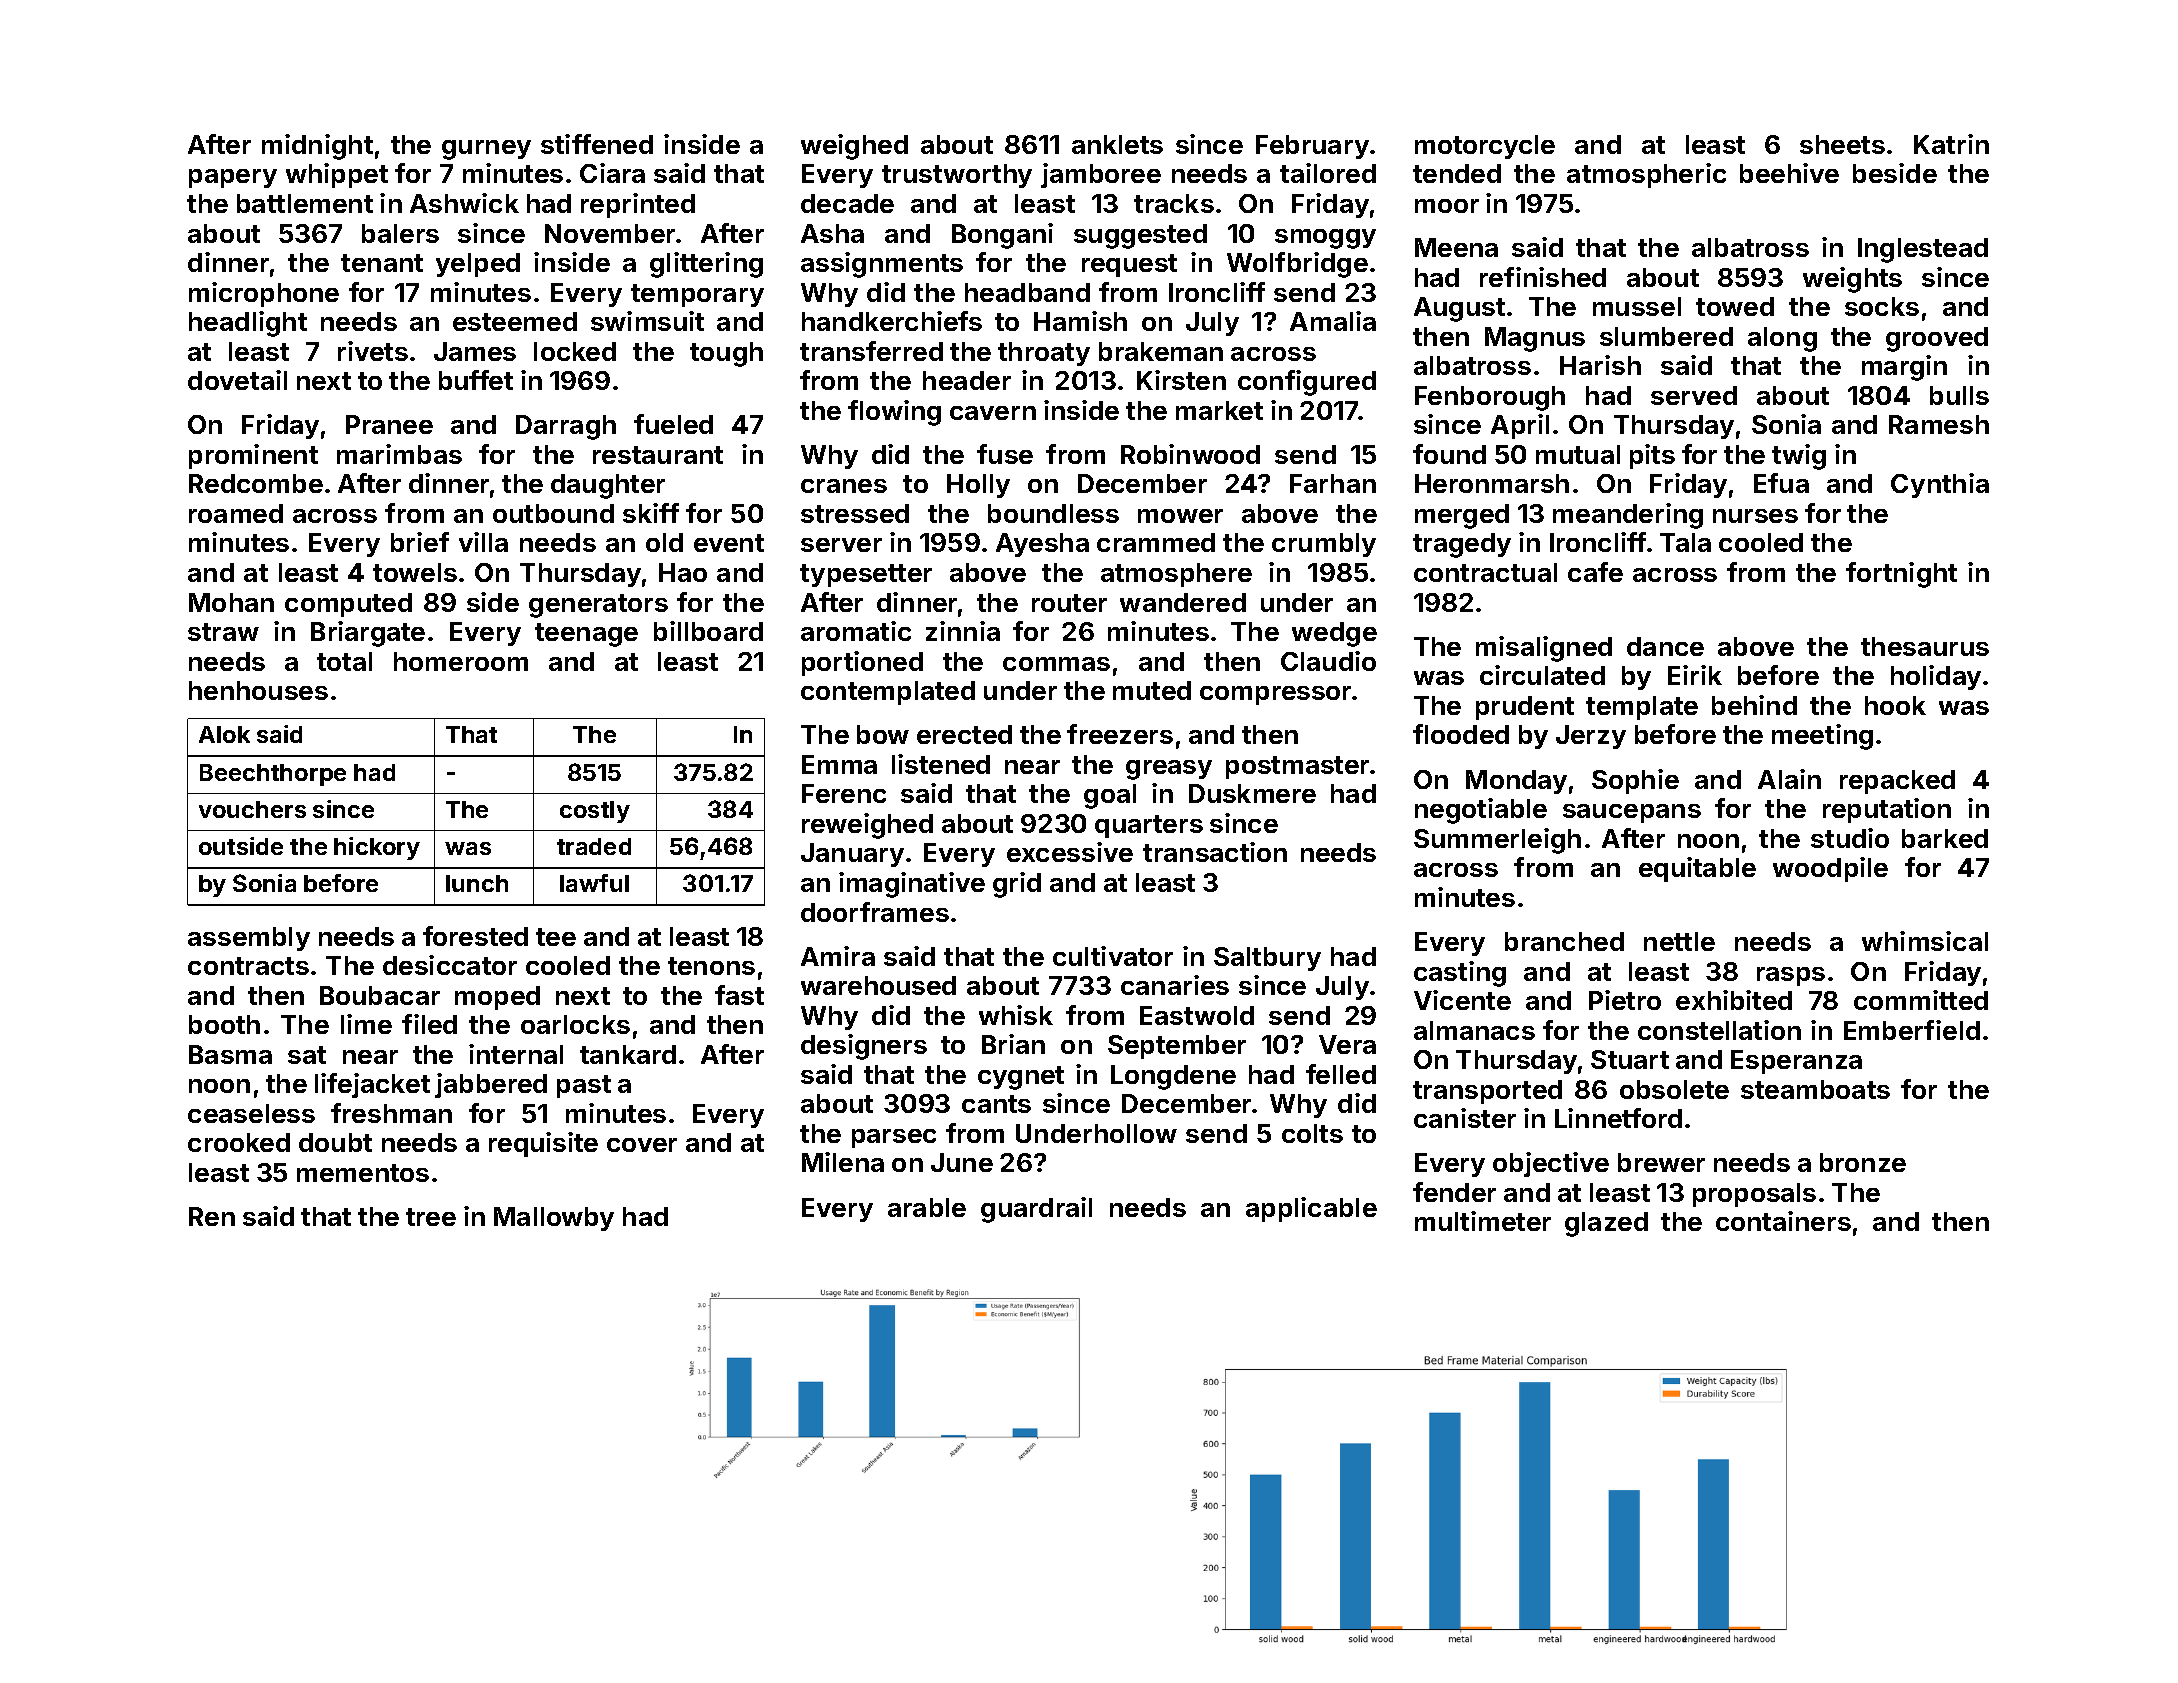 This screenshot has width=2178, height=1683. What do you see at coordinates (1005, 454) in the screenshot?
I see `fuse` at bounding box center [1005, 454].
